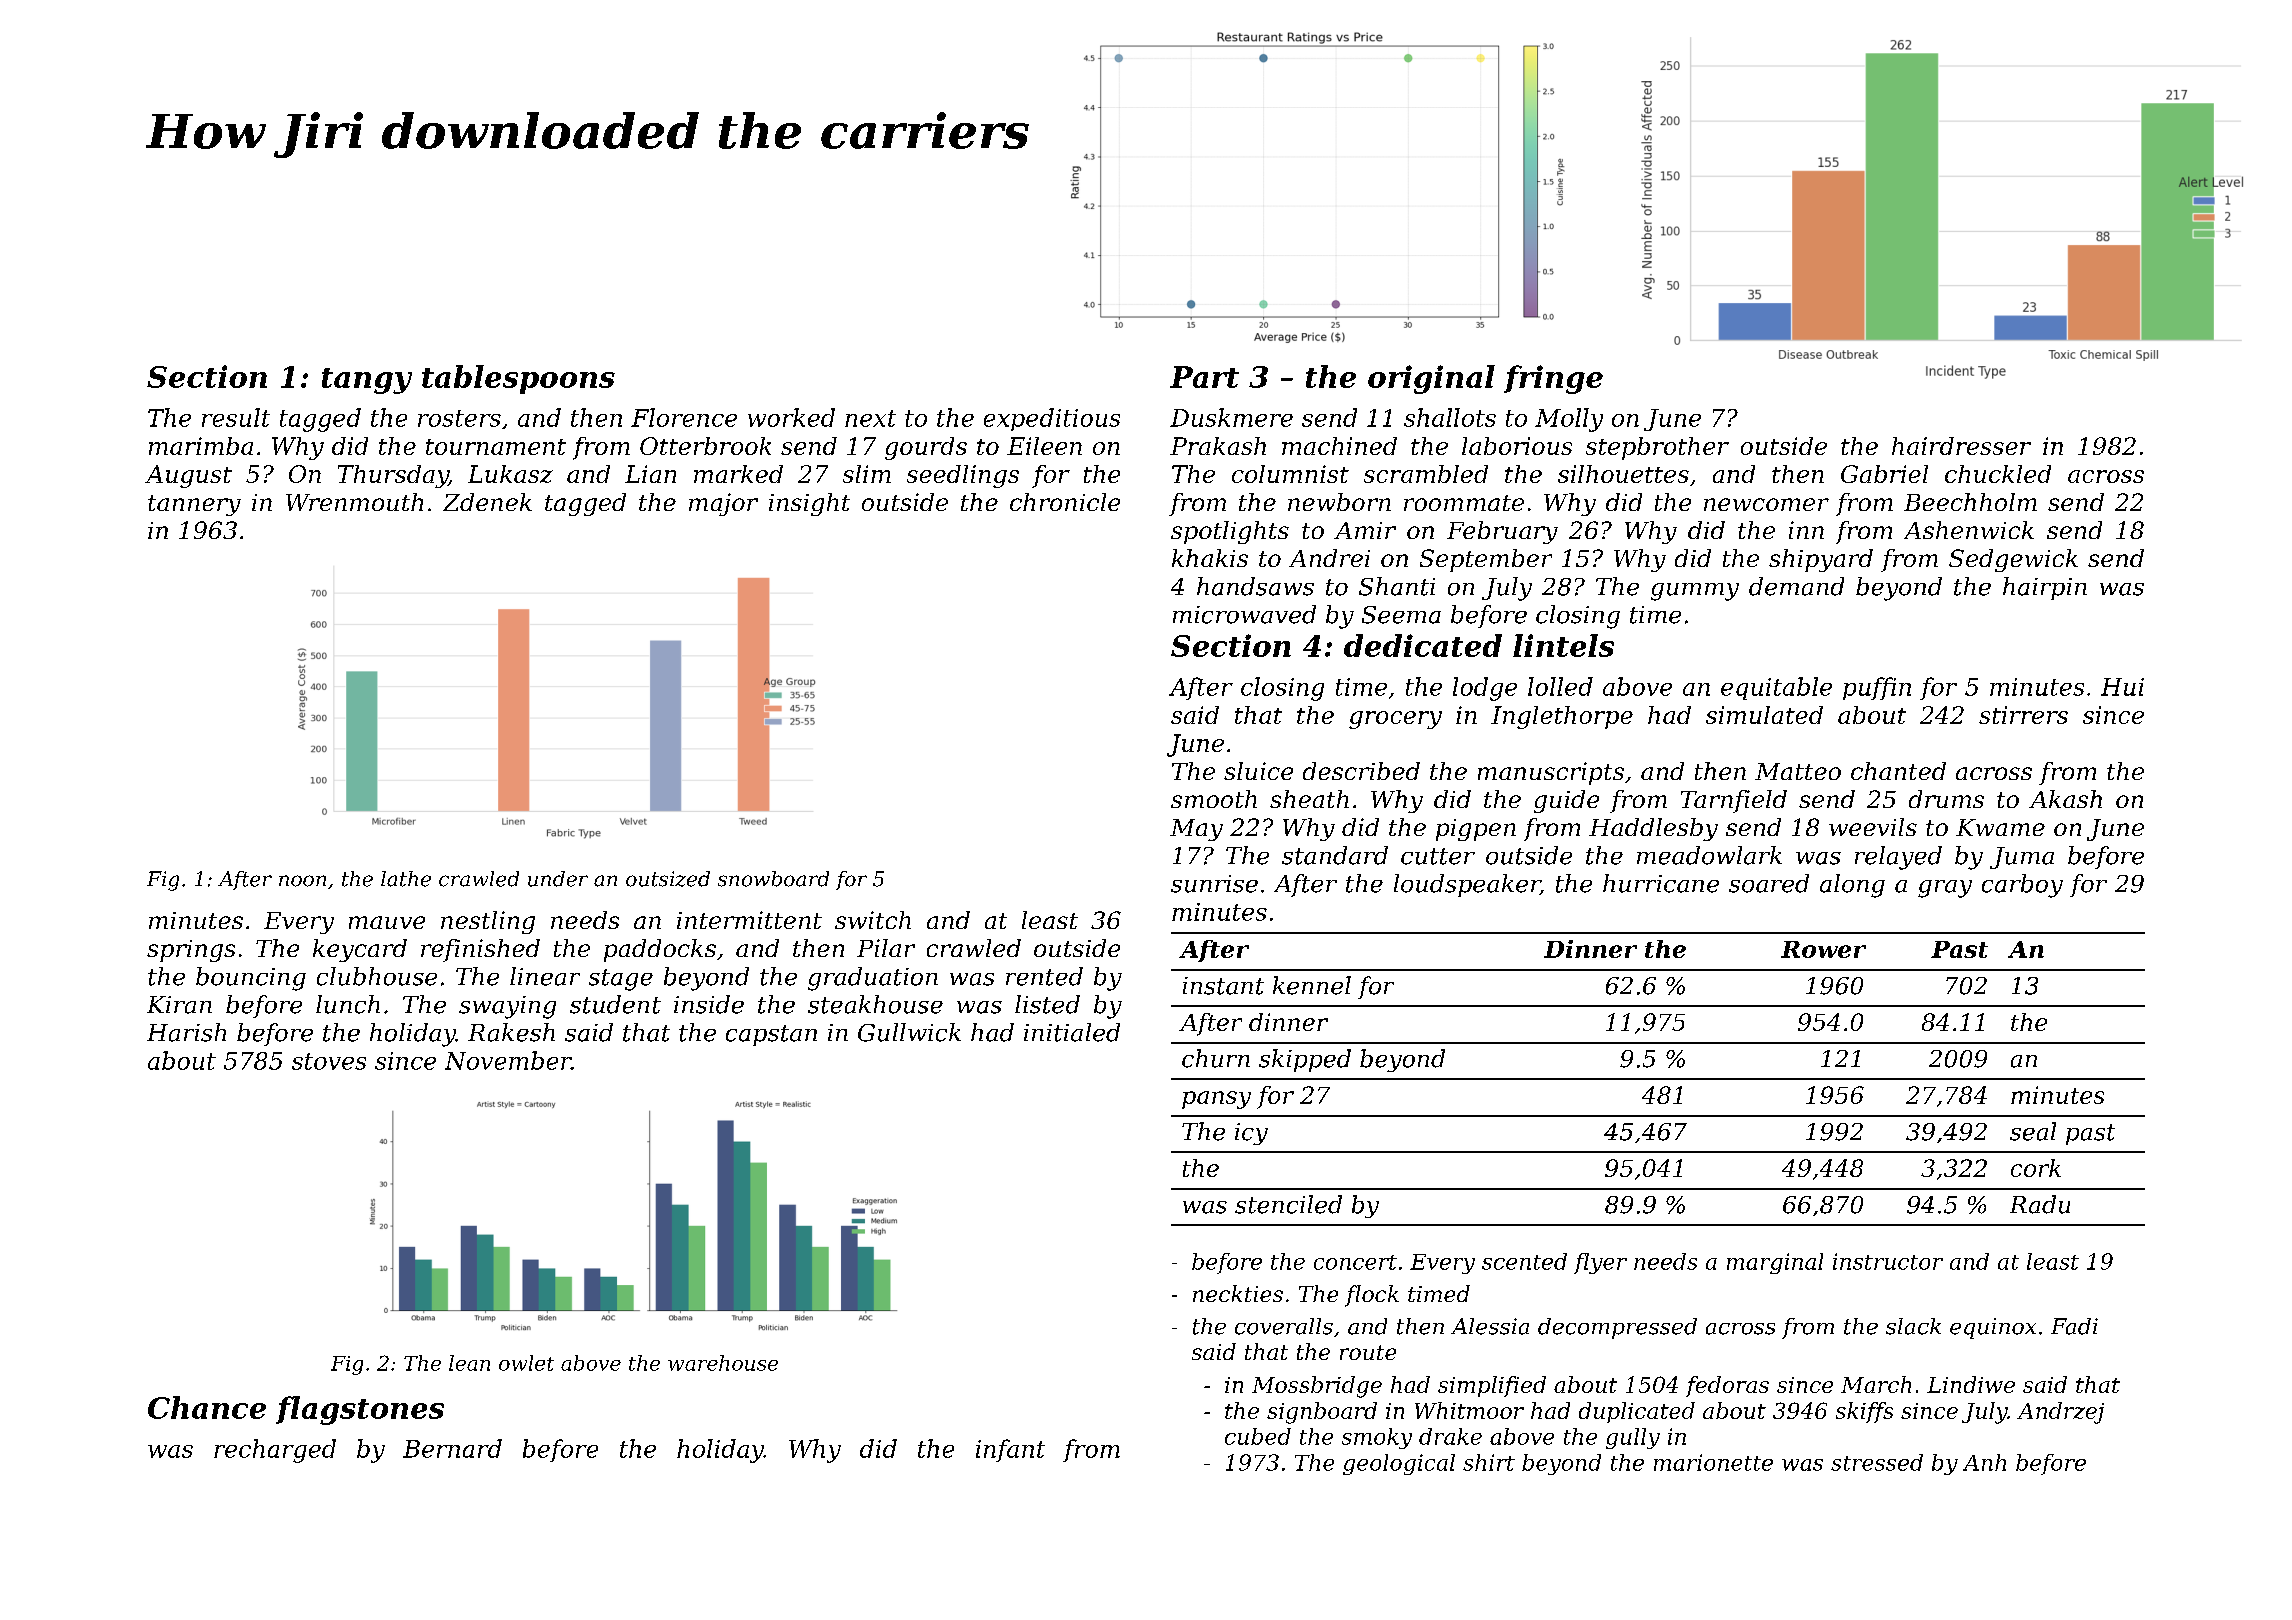  Describe the element at coordinates (1312, 985) in the document. I see `kennel` at that location.
